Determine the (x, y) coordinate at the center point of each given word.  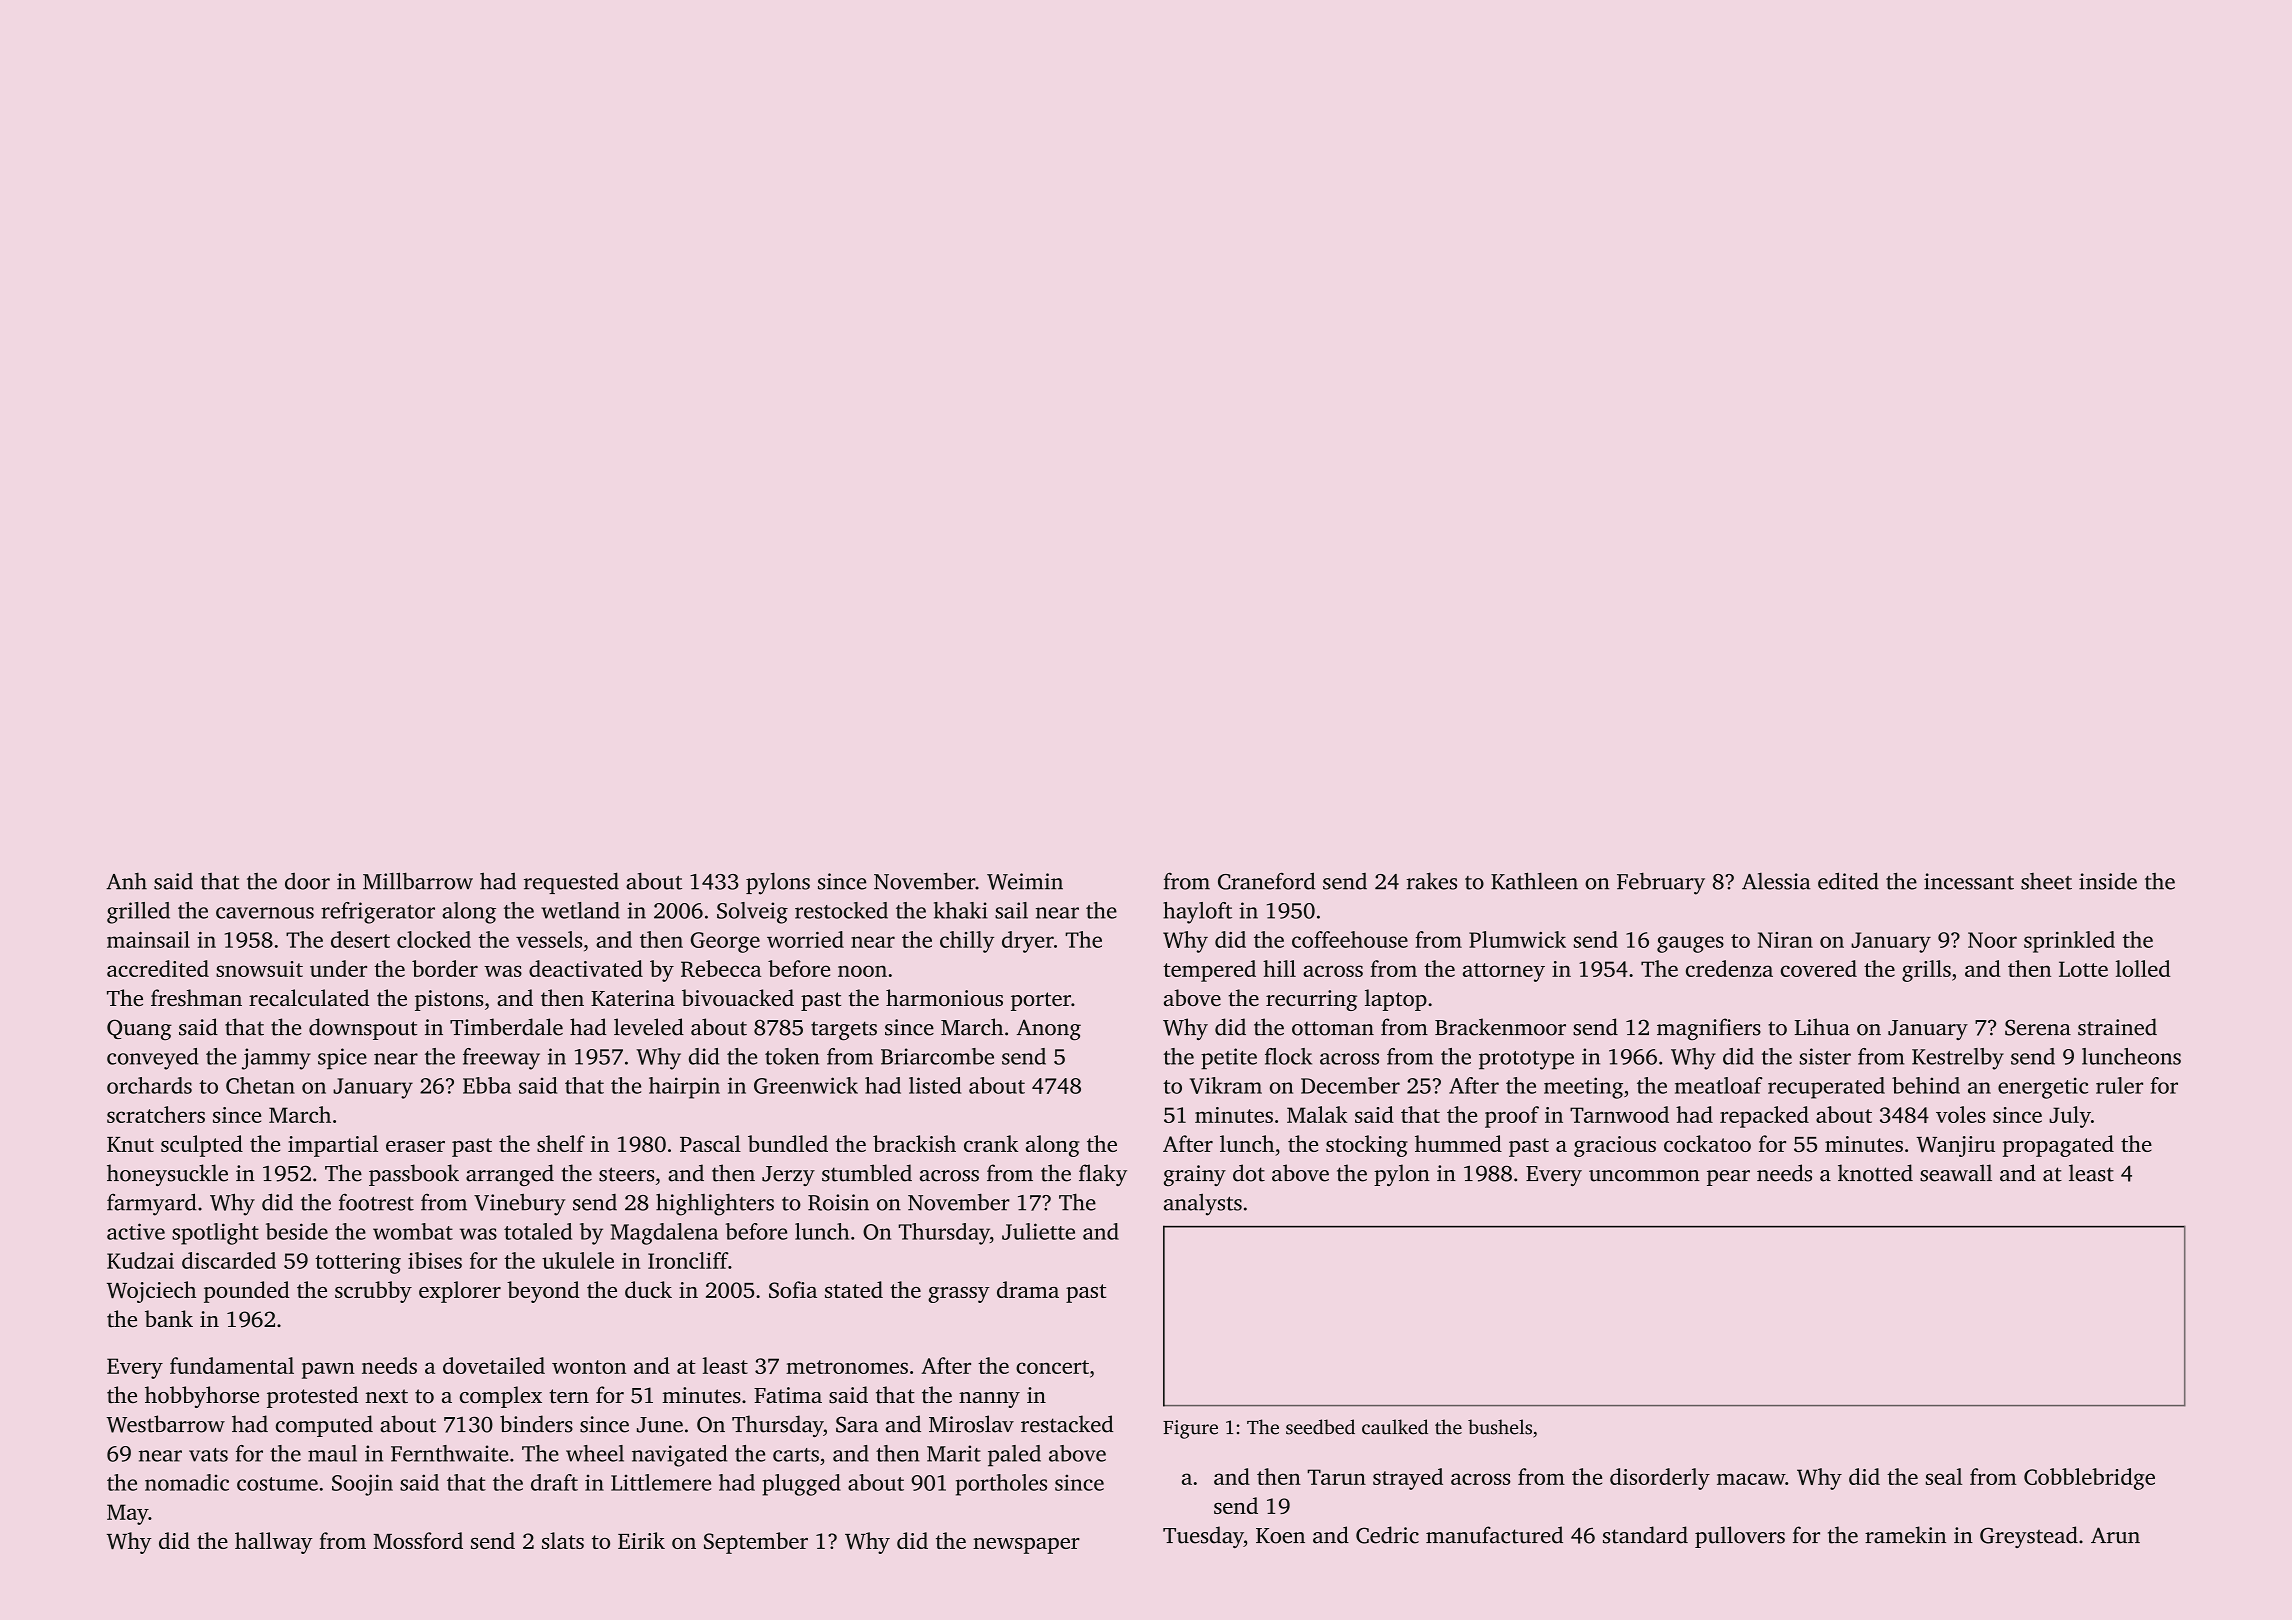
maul (332, 1453)
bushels (1500, 1427)
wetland (580, 910)
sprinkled (2069, 942)
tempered (1209, 971)
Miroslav (971, 1424)
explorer (460, 1292)
